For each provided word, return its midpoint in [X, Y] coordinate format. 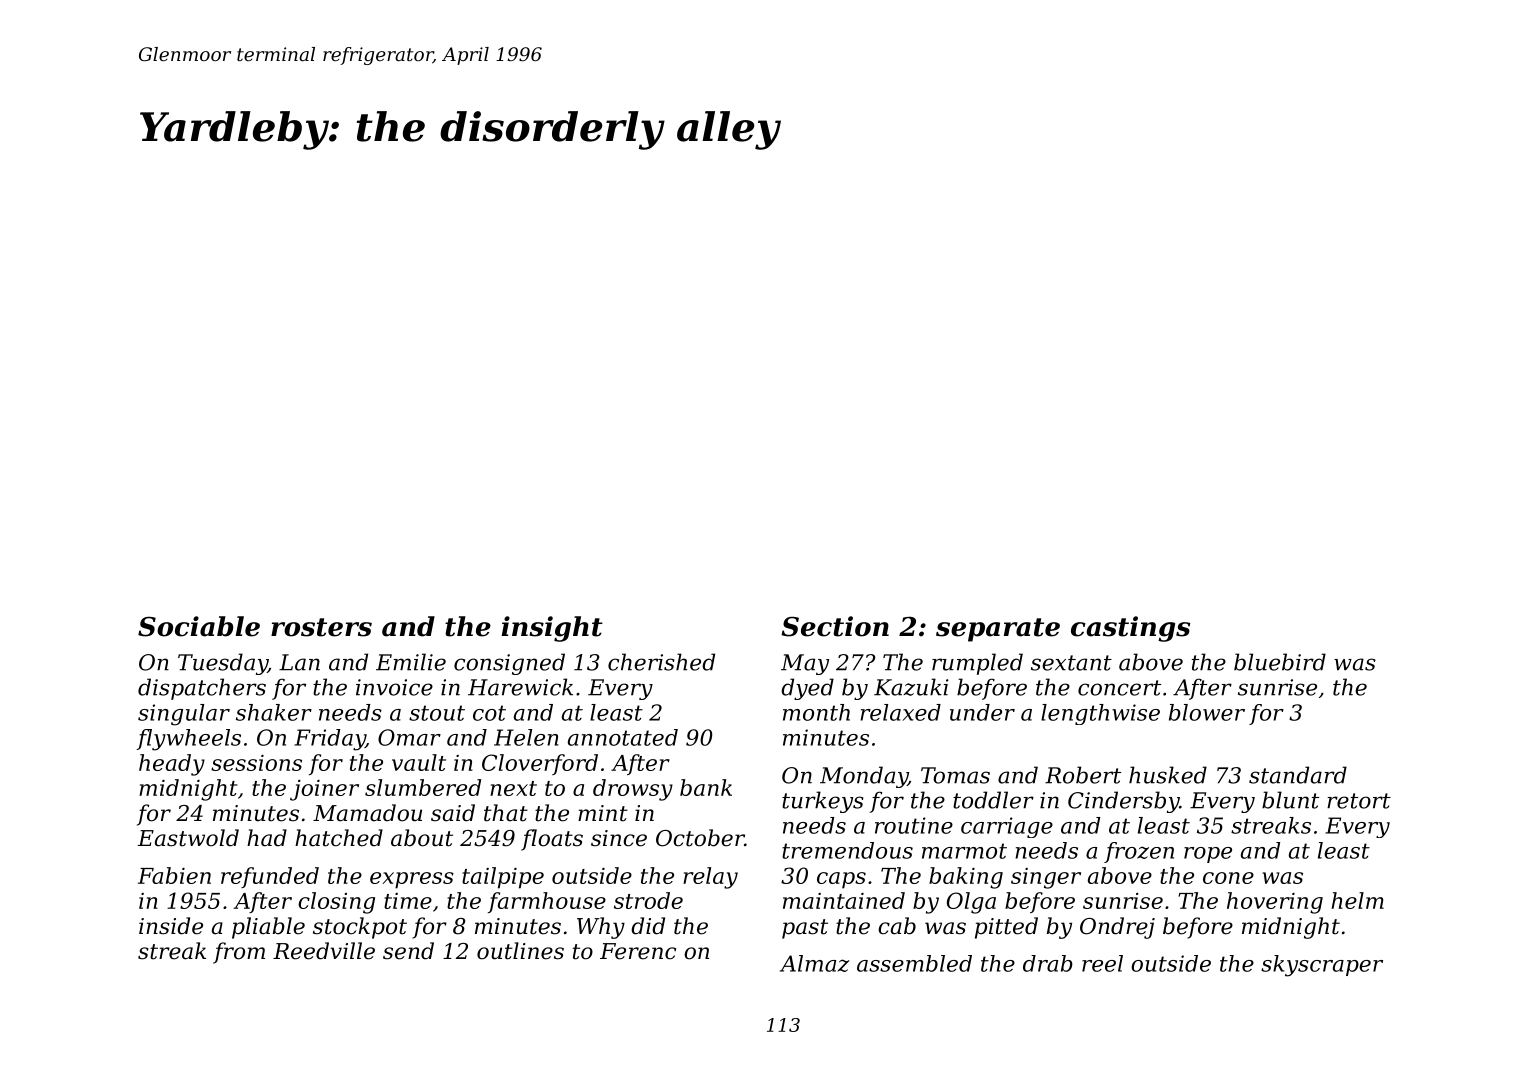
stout [437, 713]
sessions [256, 762]
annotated [623, 737]
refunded [270, 877]
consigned [509, 664]
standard [1298, 775]
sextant [1071, 663]
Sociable [199, 626]
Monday [864, 777]
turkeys [823, 802]
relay [710, 878]
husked [1168, 775]
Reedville [324, 951]
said [453, 813]
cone [1228, 878]
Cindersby [1123, 802]
